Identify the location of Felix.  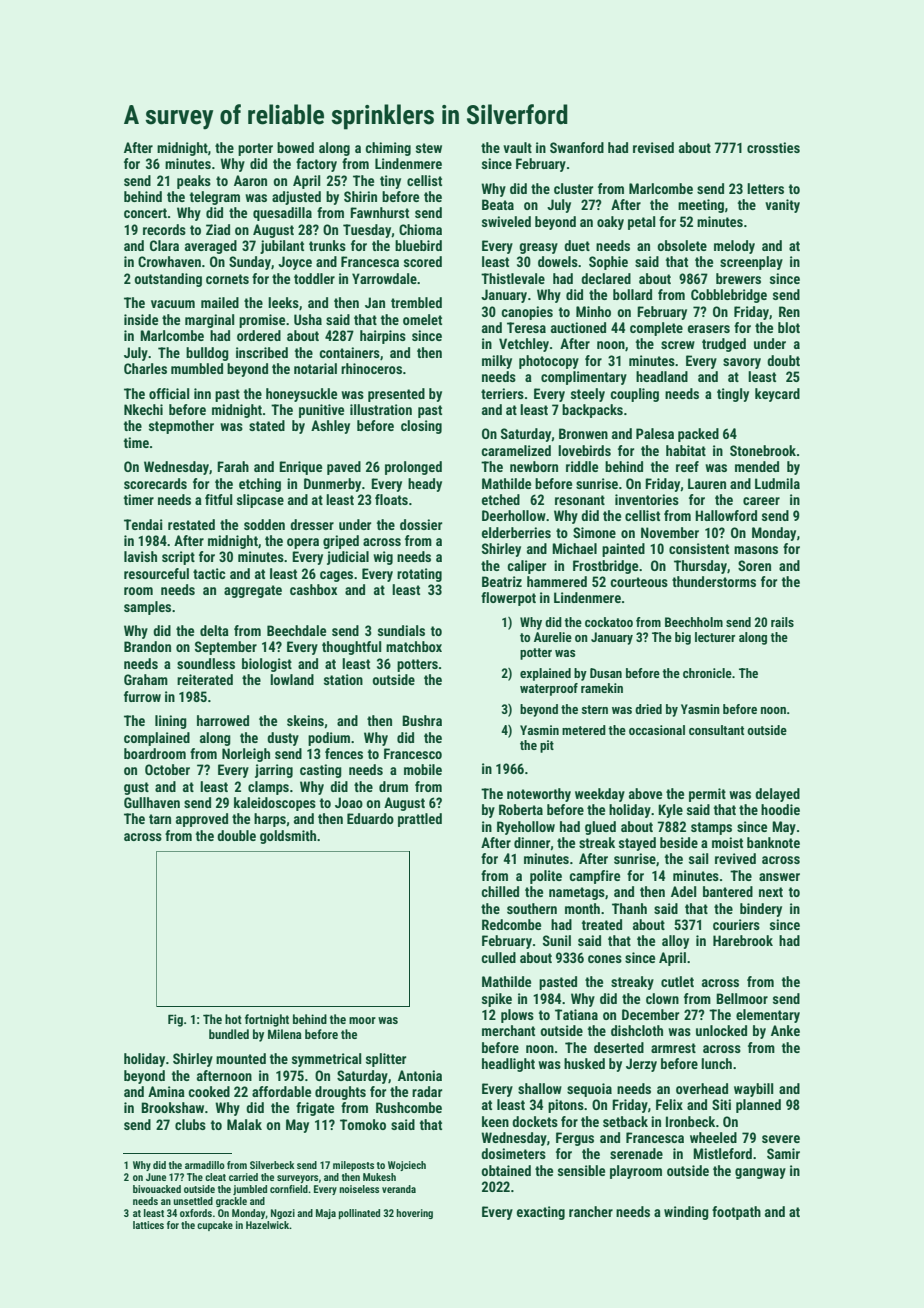
(669, 1104).
